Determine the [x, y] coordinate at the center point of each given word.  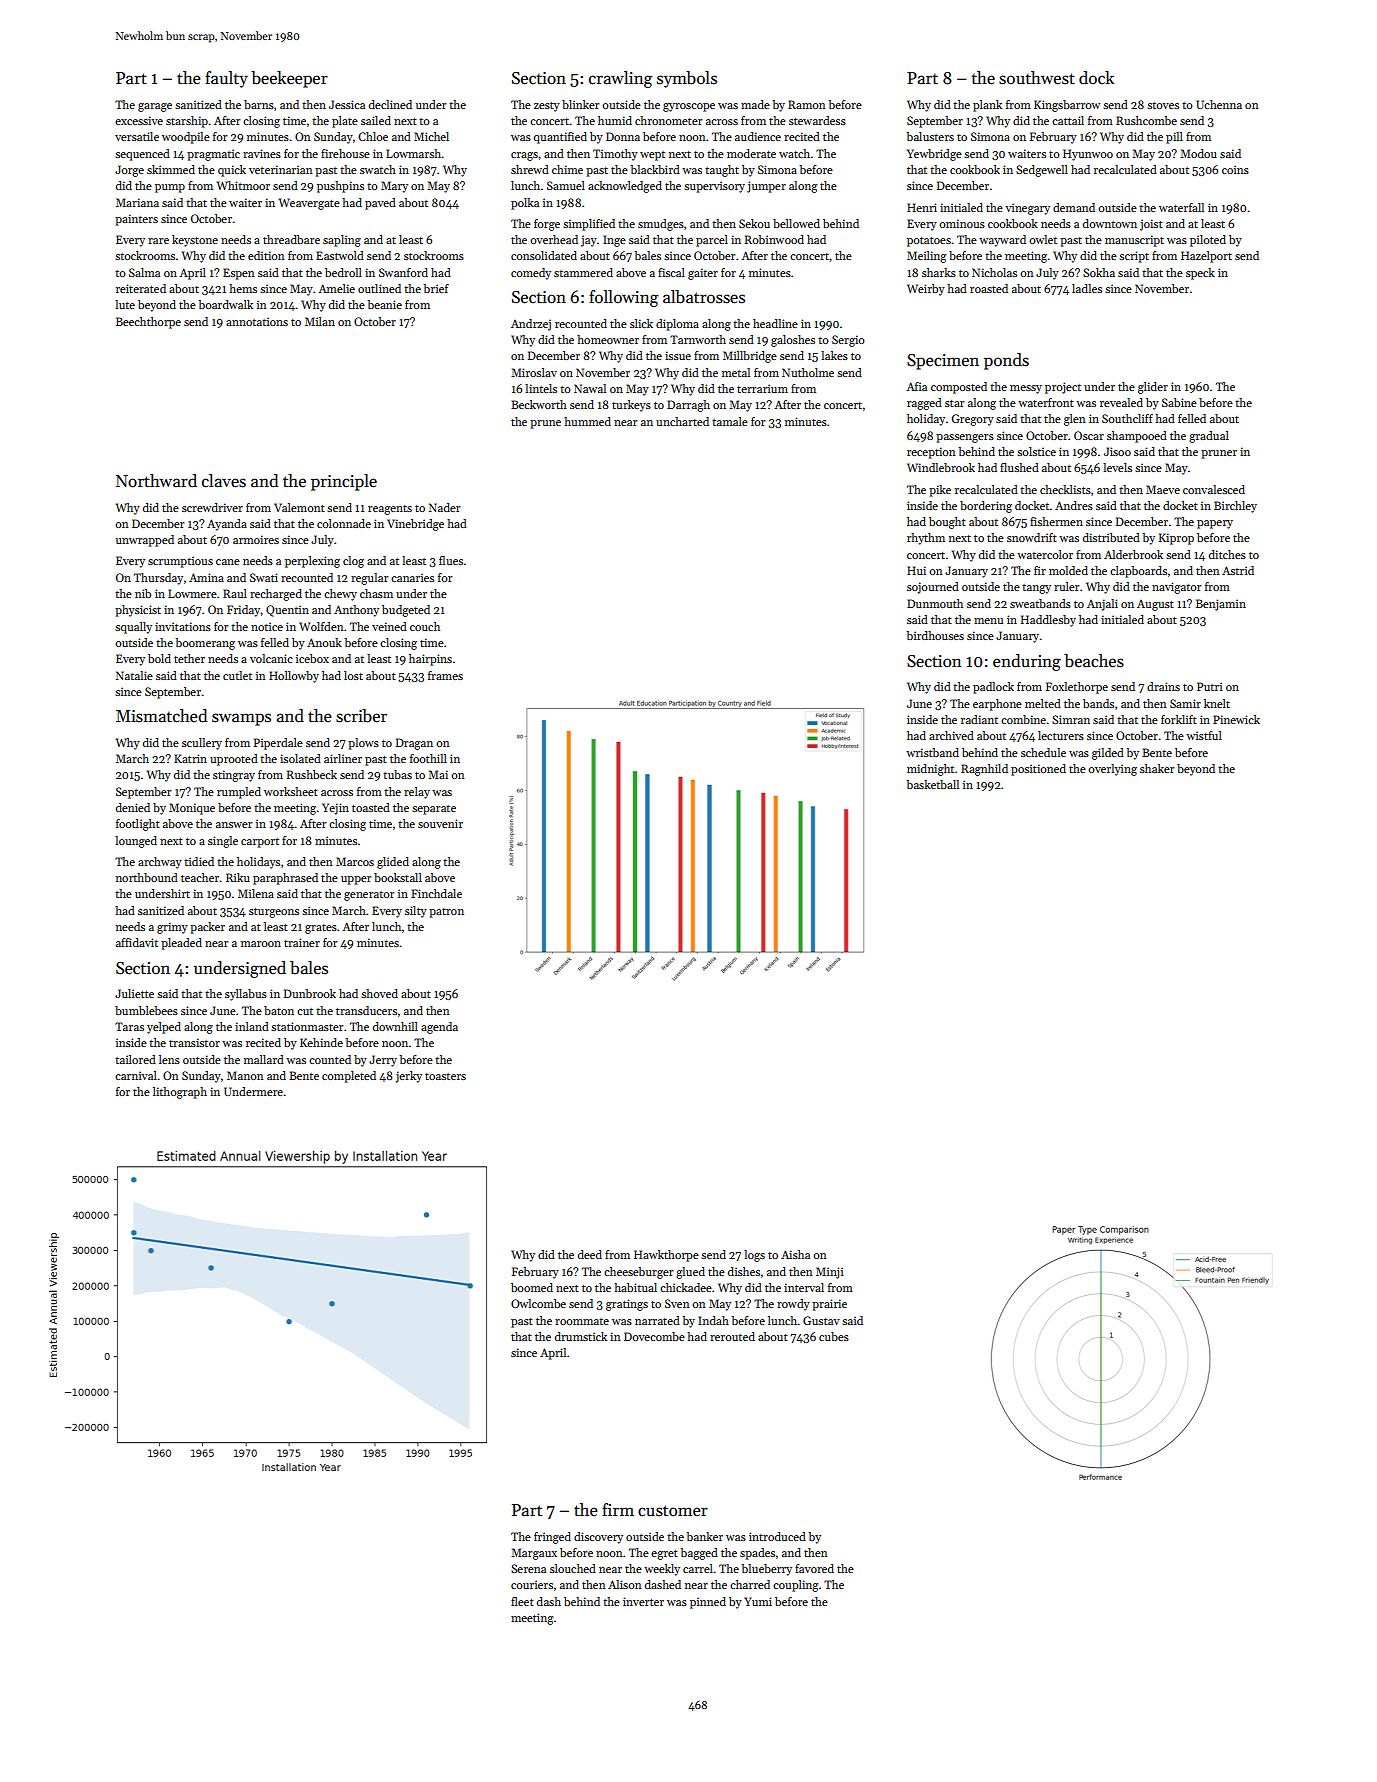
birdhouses [935, 635]
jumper [766, 187]
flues [451, 560]
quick [232, 171]
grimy [172, 928]
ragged [924, 404]
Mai [438, 774]
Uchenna [1219, 104]
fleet [522, 1601]
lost [353, 675]
